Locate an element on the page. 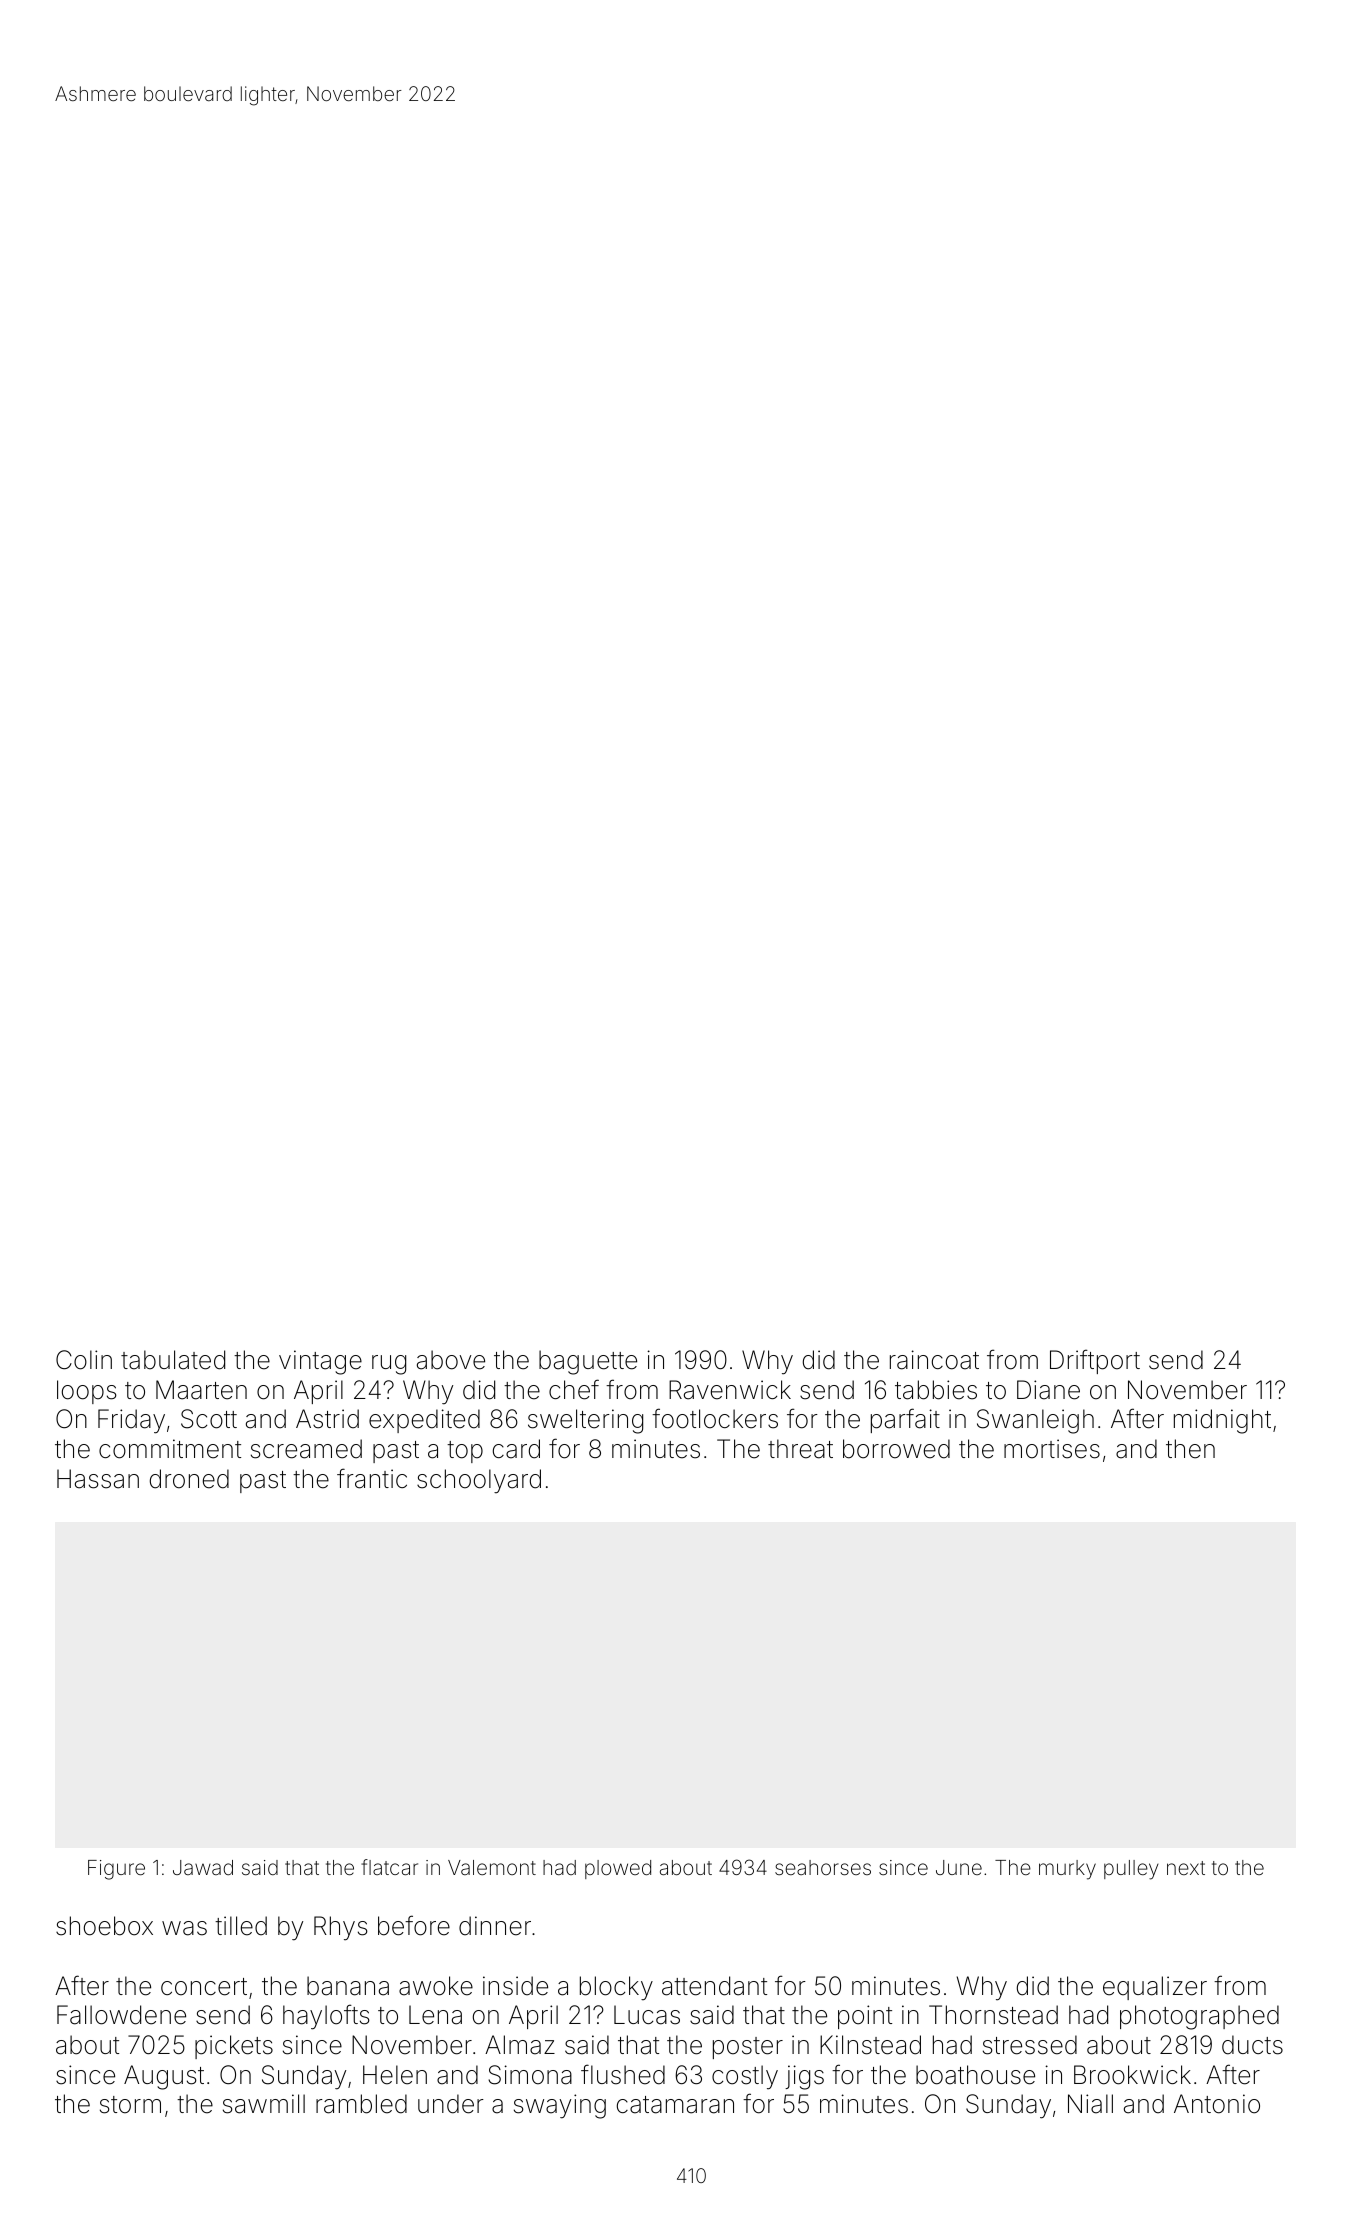  Figure is located at coordinates (116, 1870).
